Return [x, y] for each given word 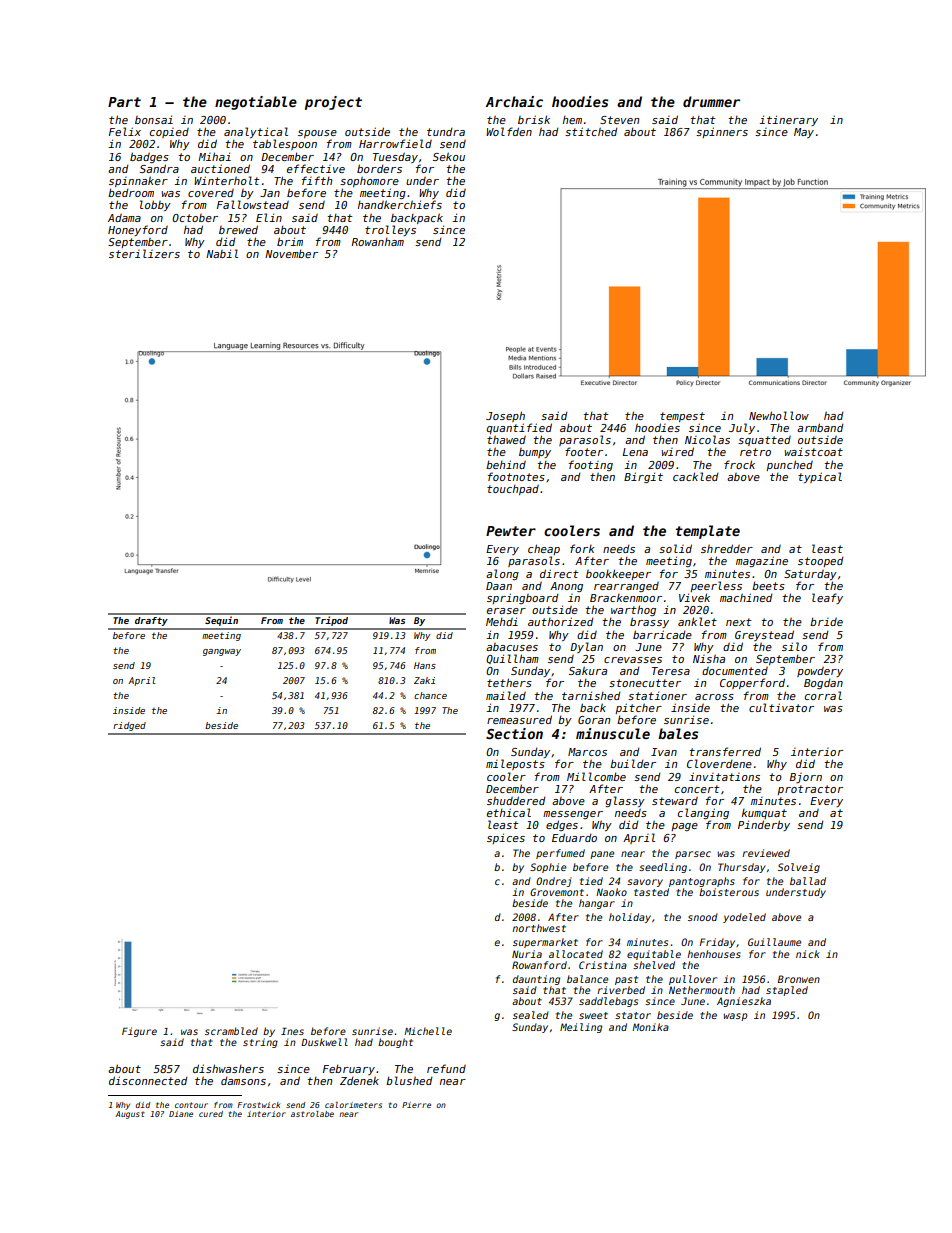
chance [430, 695]
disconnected [148, 1080]
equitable [654, 955]
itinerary [788, 120]
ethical [509, 812]
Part [124, 102]
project [333, 103]
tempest [682, 417]
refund [446, 1068]
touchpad [513, 490]
